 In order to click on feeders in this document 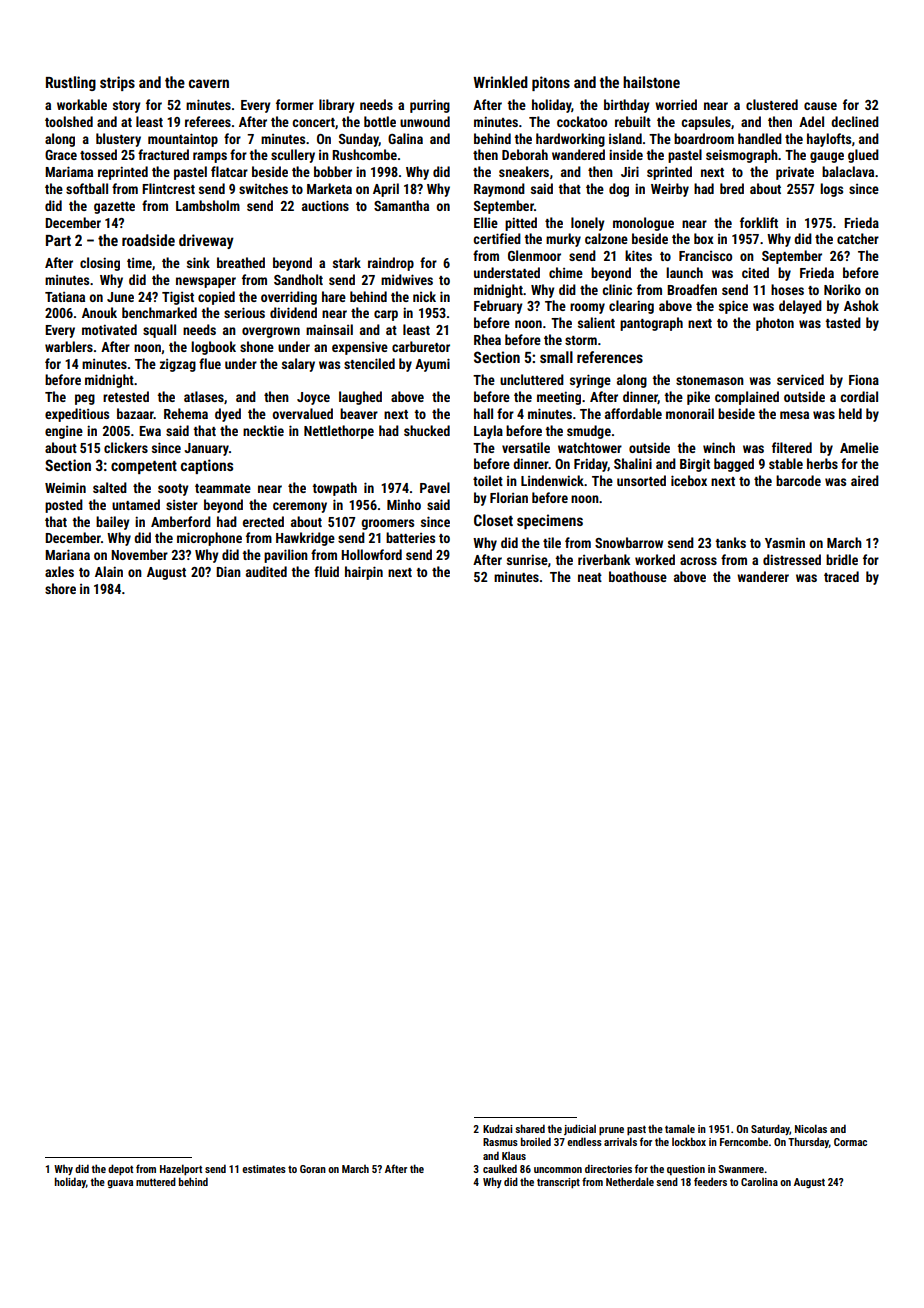, I will do `click(710, 1181)`.
